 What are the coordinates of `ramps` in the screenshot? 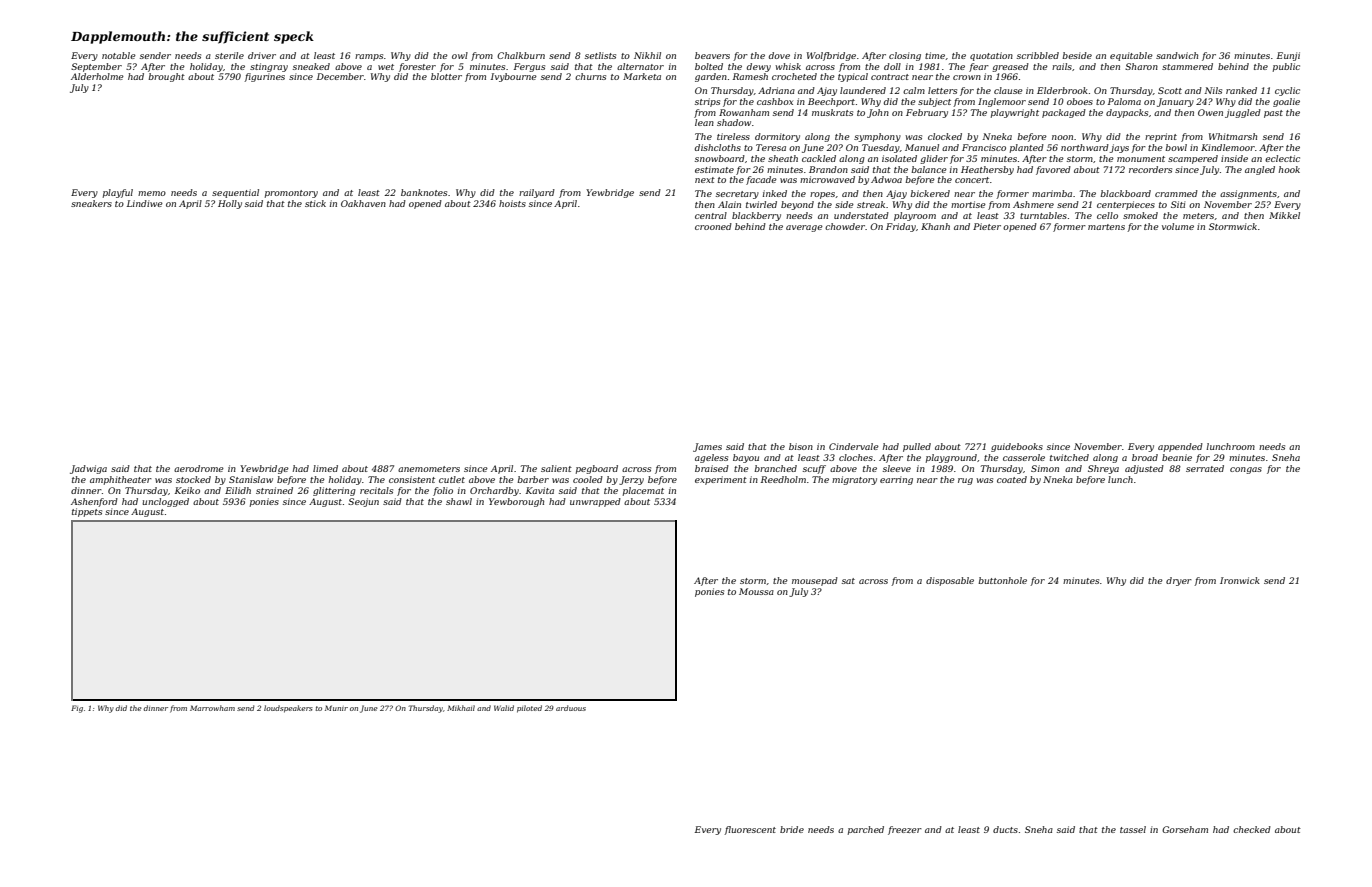 It's located at (369, 57).
